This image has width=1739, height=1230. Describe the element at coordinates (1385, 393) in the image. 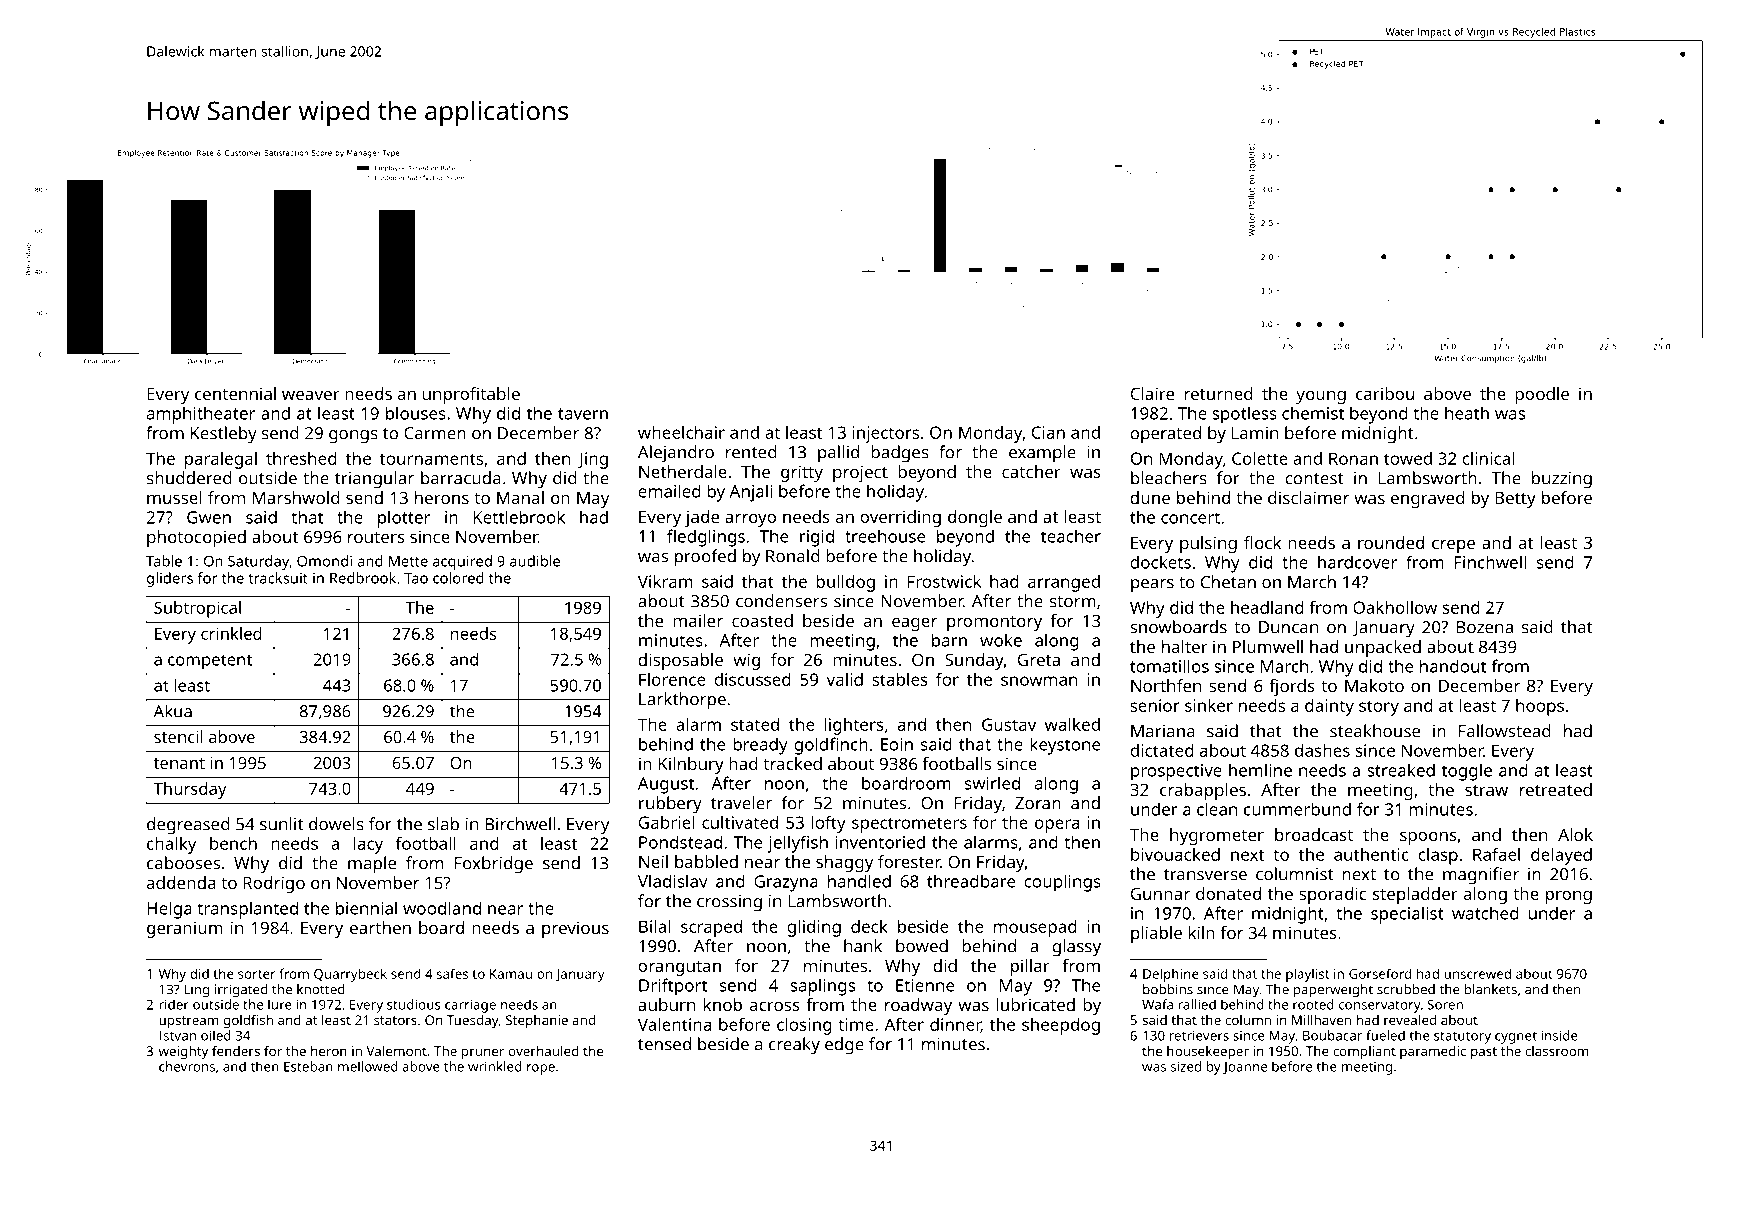

I see `caribou` at that location.
